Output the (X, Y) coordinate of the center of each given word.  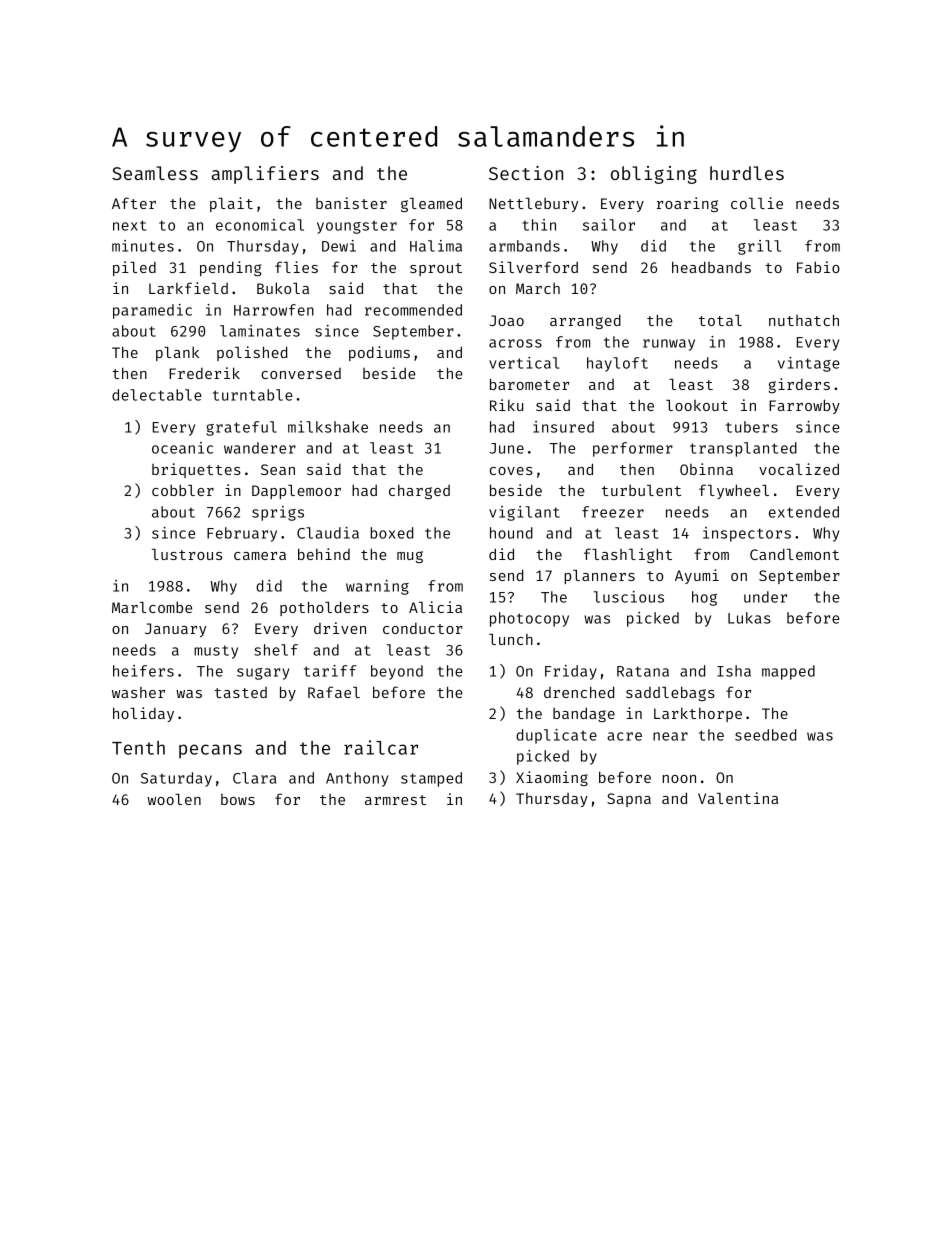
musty (216, 652)
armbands (524, 246)
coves (511, 471)
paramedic (152, 311)
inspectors (747, 534)
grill (759, 247)
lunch (511, 639)
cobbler (183, 490)
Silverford (533, 267)
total (720, 320)
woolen (174, 799)
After (134, 203)
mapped (788, 672)
